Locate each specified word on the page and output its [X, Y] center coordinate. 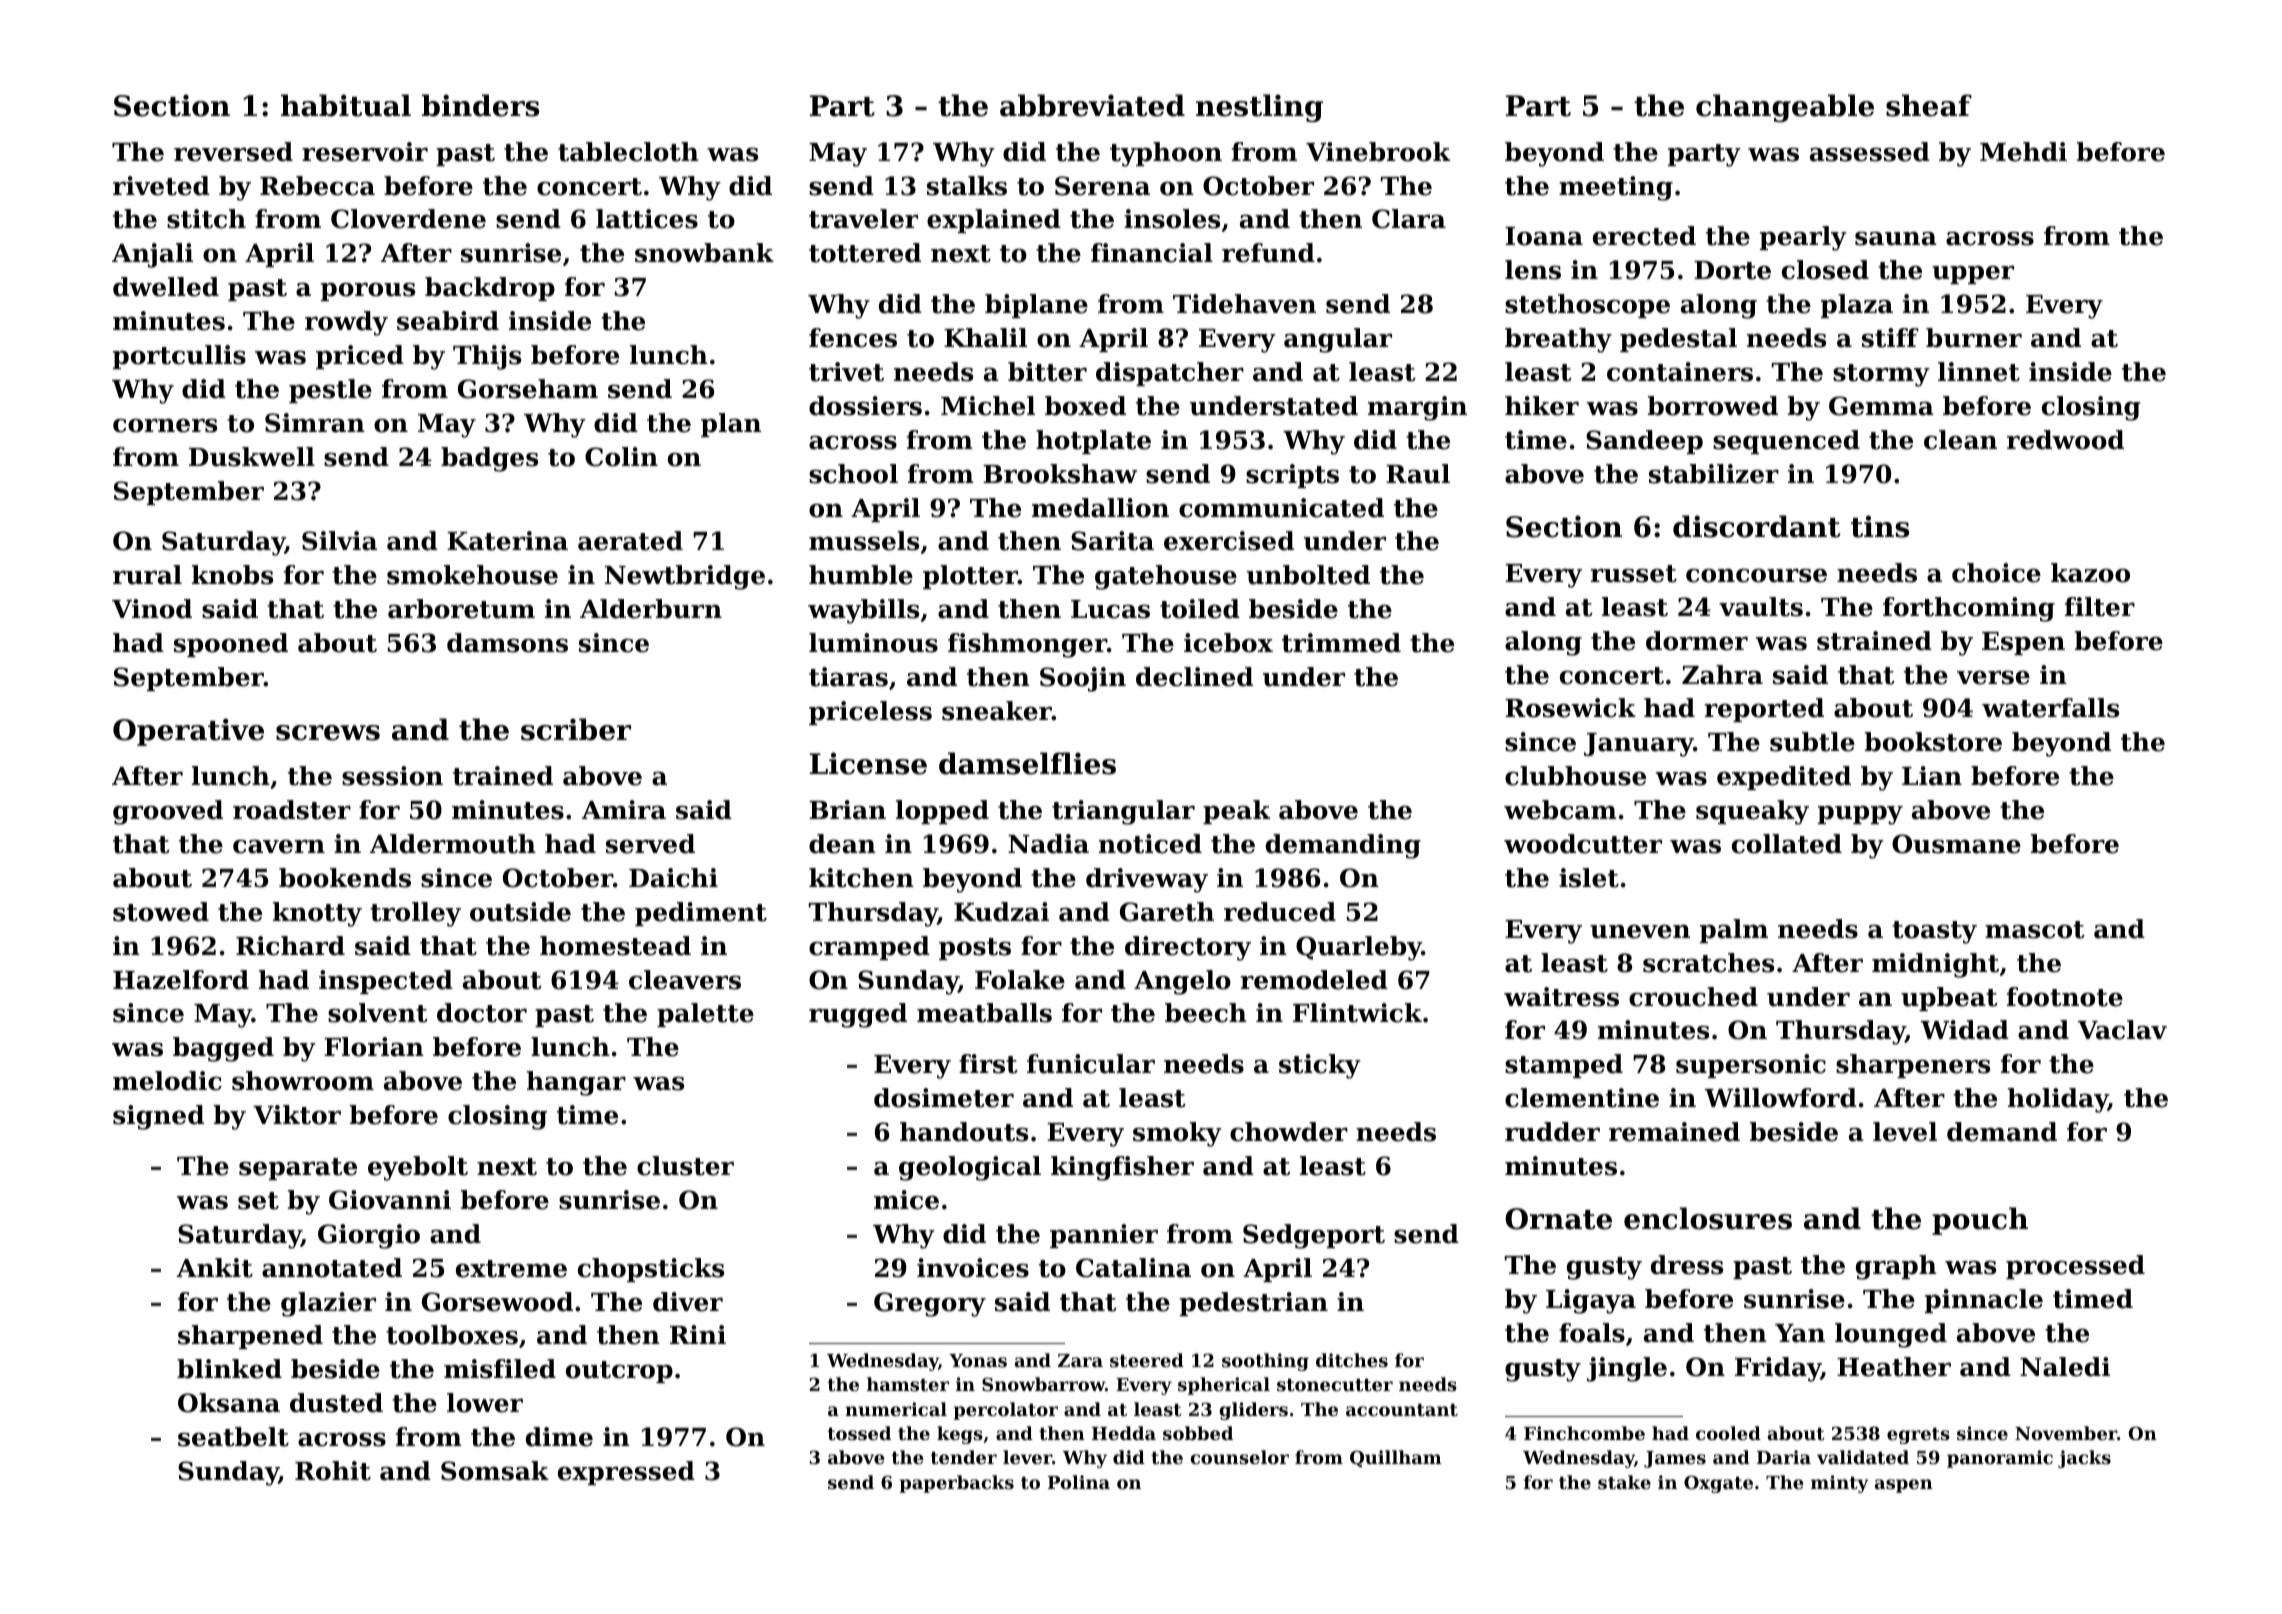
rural [147, 575]
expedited [1784, 778]
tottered [865, 253]
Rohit [333, 1471]
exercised [1229, 541]
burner [1974, 338]
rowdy [346, 323]
